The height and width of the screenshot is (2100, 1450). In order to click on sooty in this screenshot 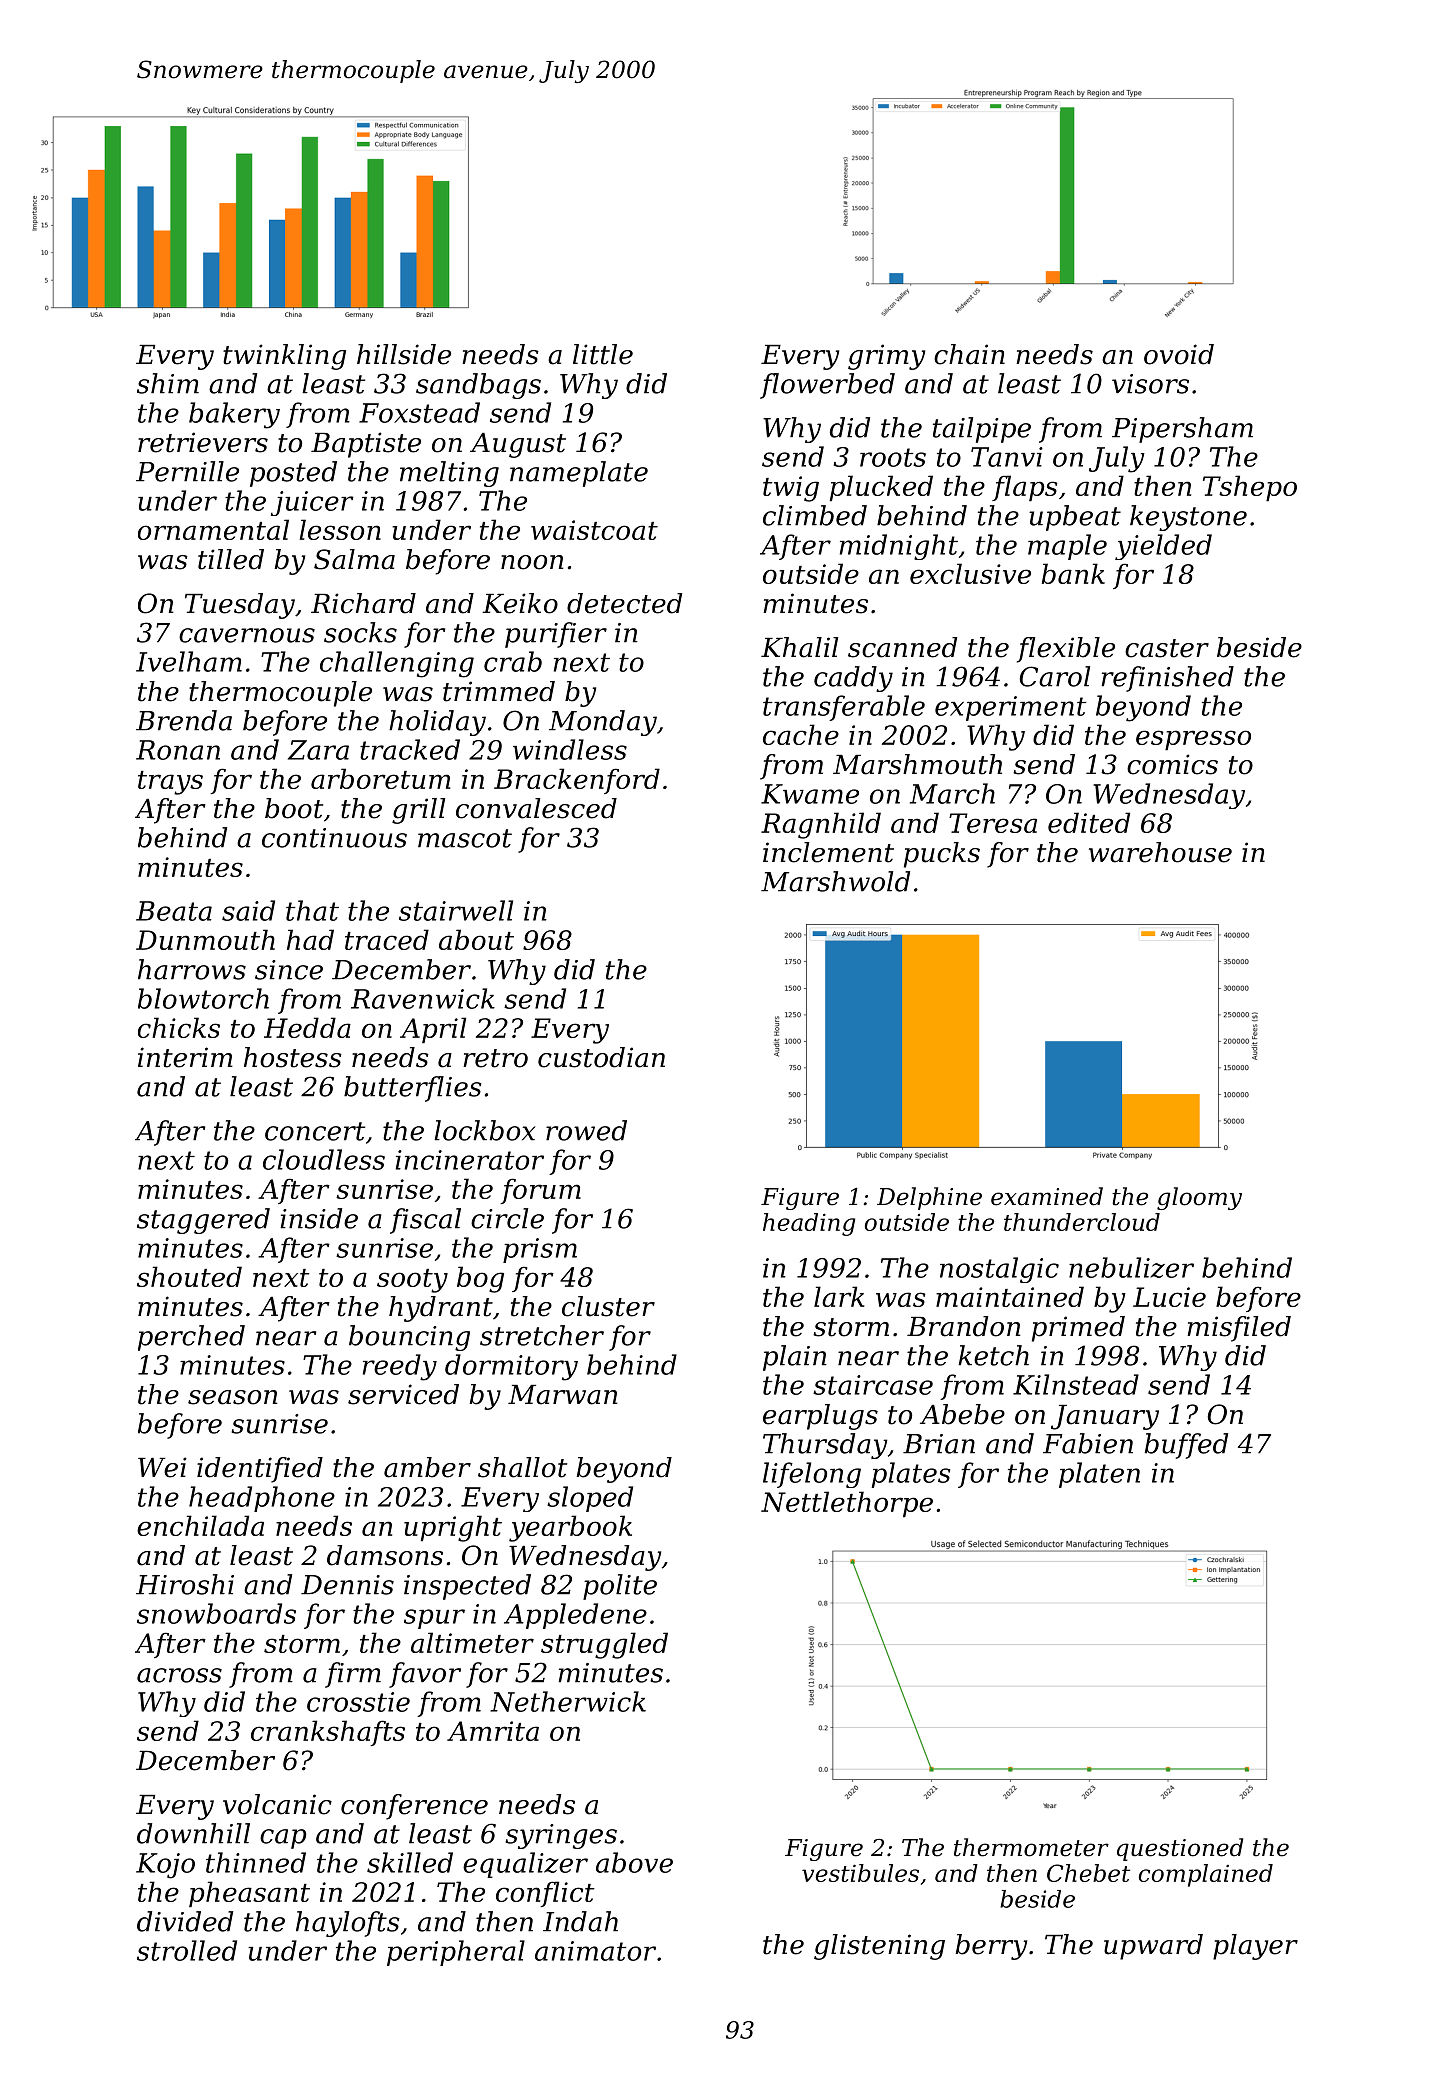, I will do `click(412, 1281)`.
